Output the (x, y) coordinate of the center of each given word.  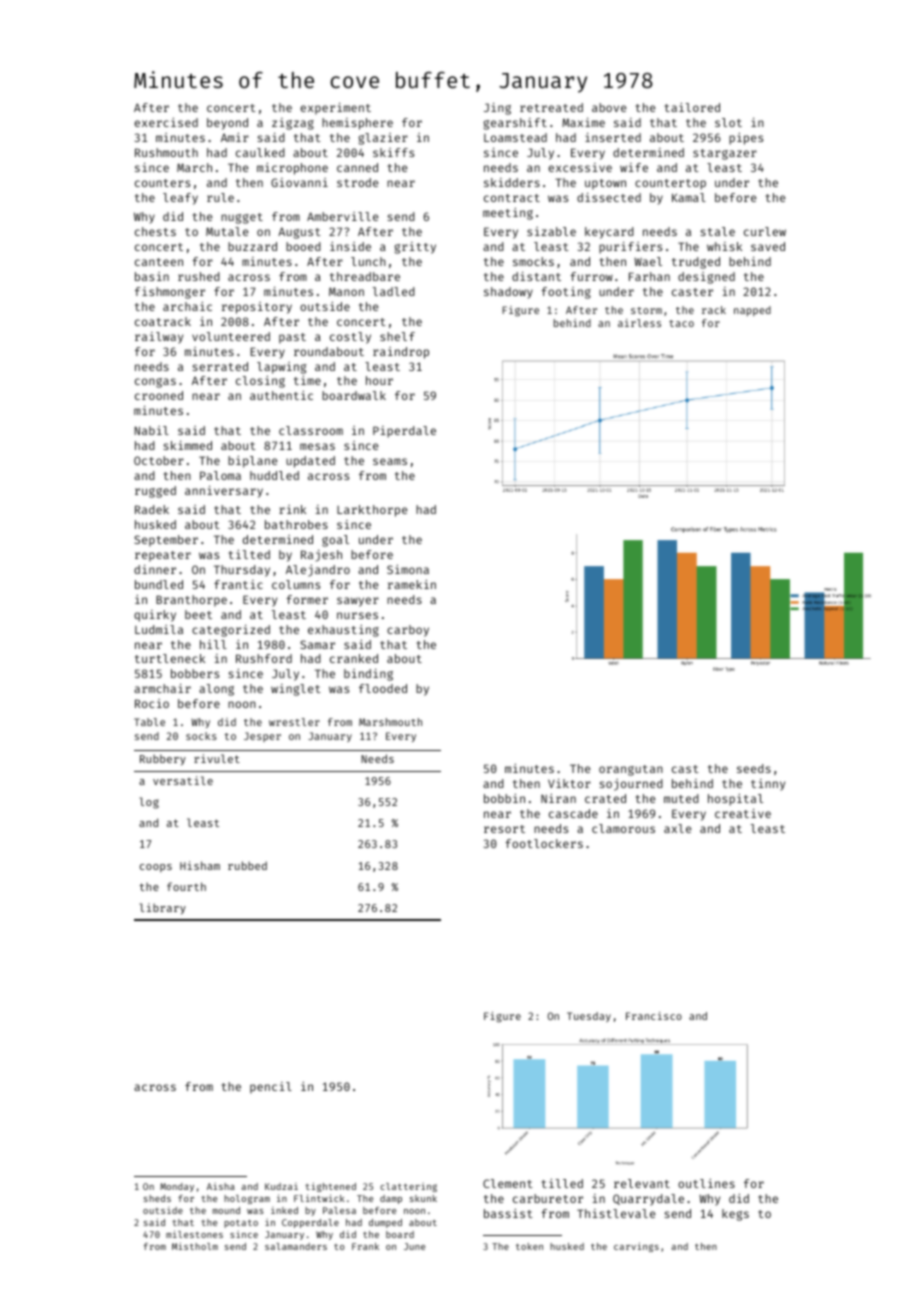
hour (379, 380)
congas (155, 383)
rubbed (247, 865)
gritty (415, 248)
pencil (271, 1088)
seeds (754, 768)
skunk (423, 1198)
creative (743, 813)
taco (681, 323)
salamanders (296, 1246)
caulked (260, 152)
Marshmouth (390, 722)
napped (752, 311)
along (216, 690)
